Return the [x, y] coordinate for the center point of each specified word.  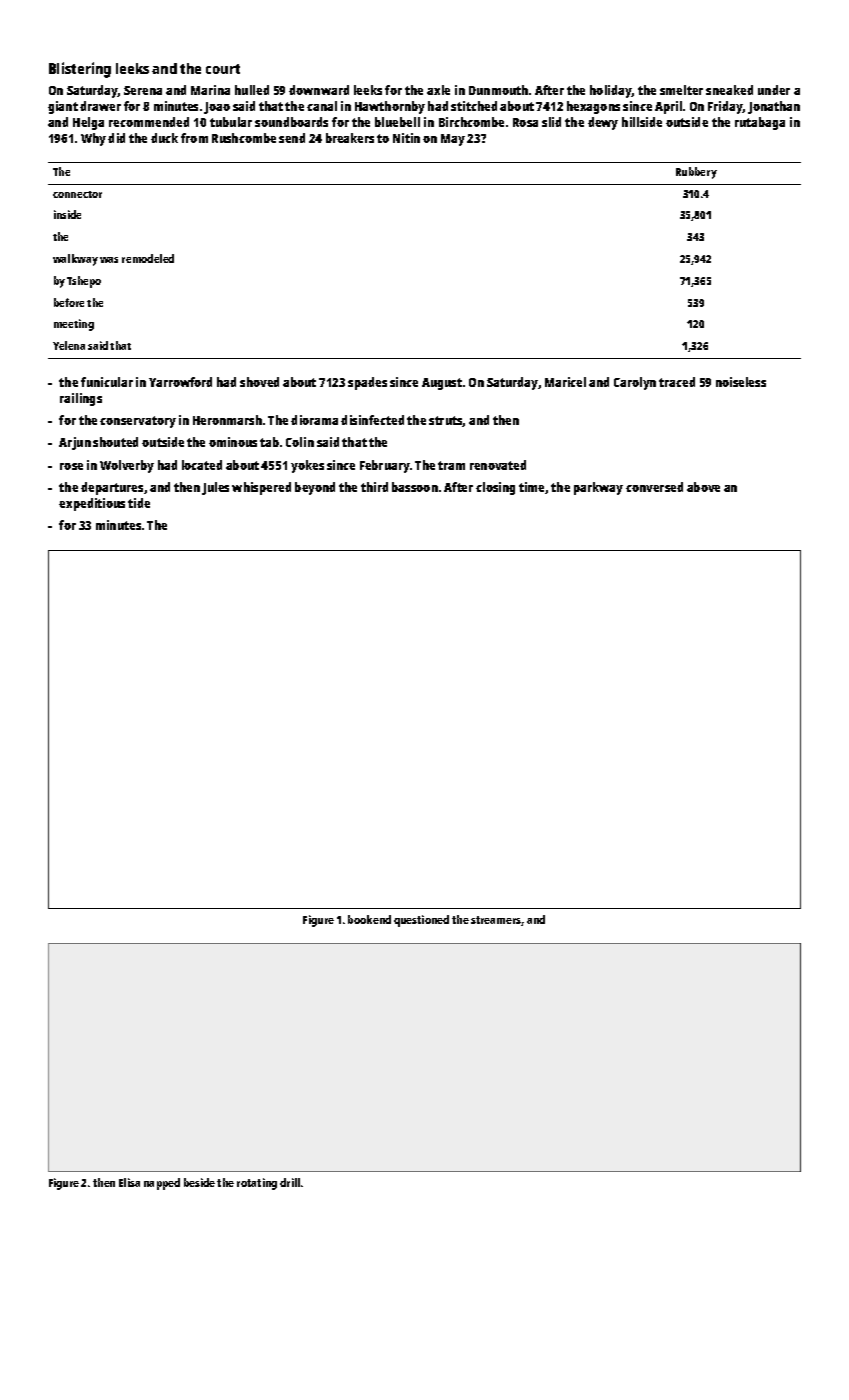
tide [139, 503]
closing [495, 488]
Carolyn [635, 383]
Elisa [129, 1182]
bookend [369, 919]
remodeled [148, 258]
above [703, 487]
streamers [496, 921]
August [442, 384]
